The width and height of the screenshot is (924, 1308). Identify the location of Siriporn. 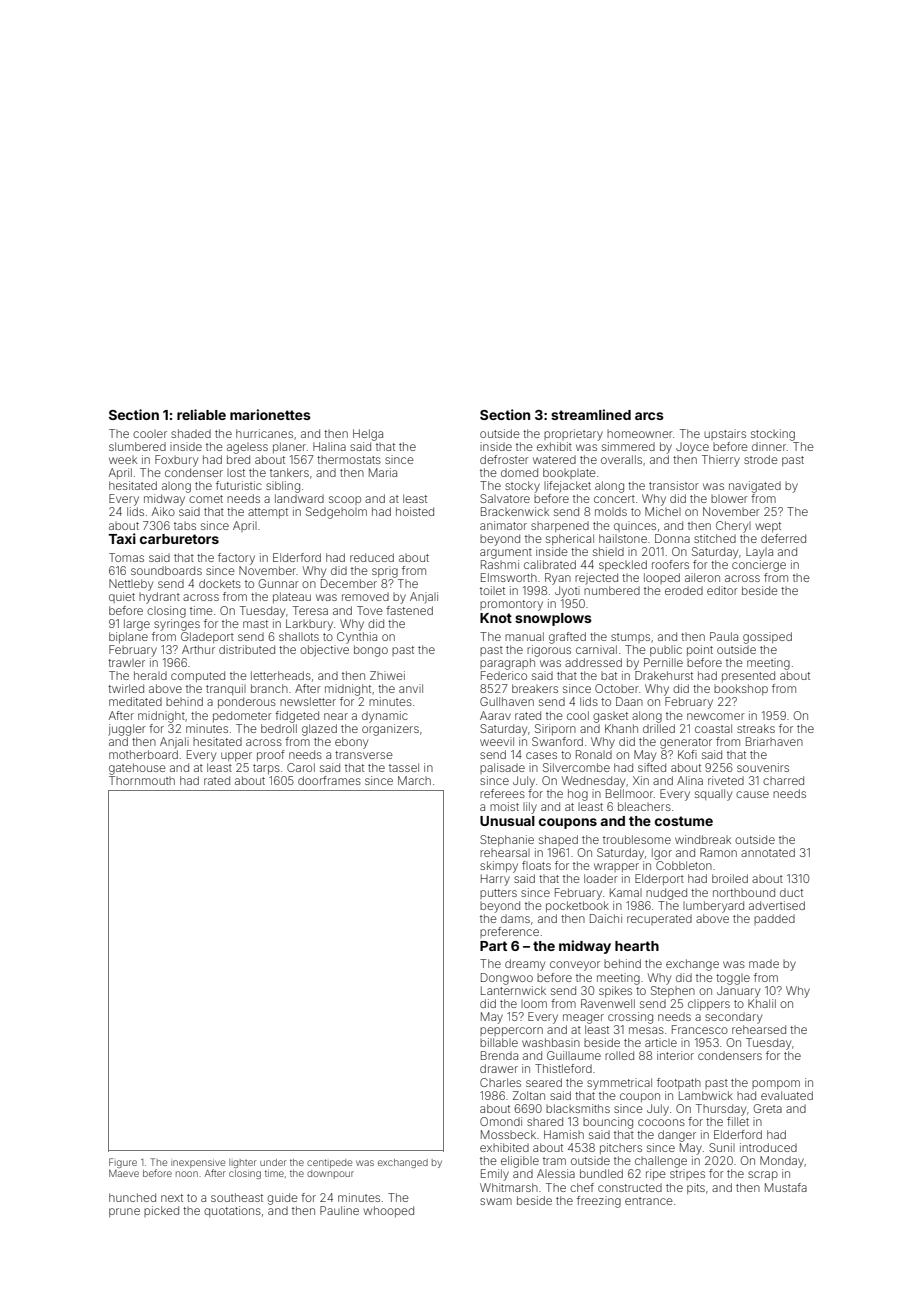
(555, 729).
